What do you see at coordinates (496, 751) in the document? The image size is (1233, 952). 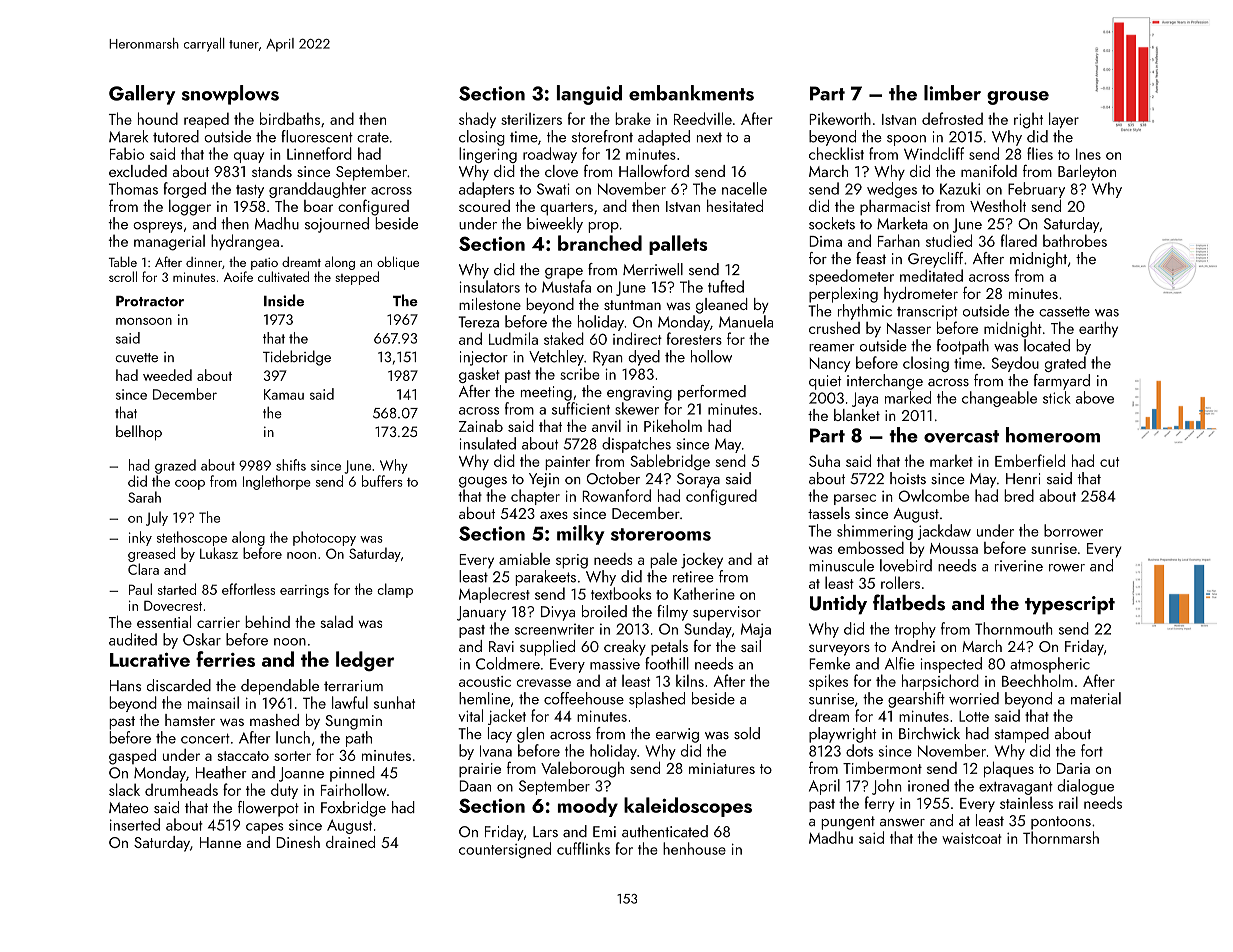 I see `Ivana` at bounding box center [496, 751].
